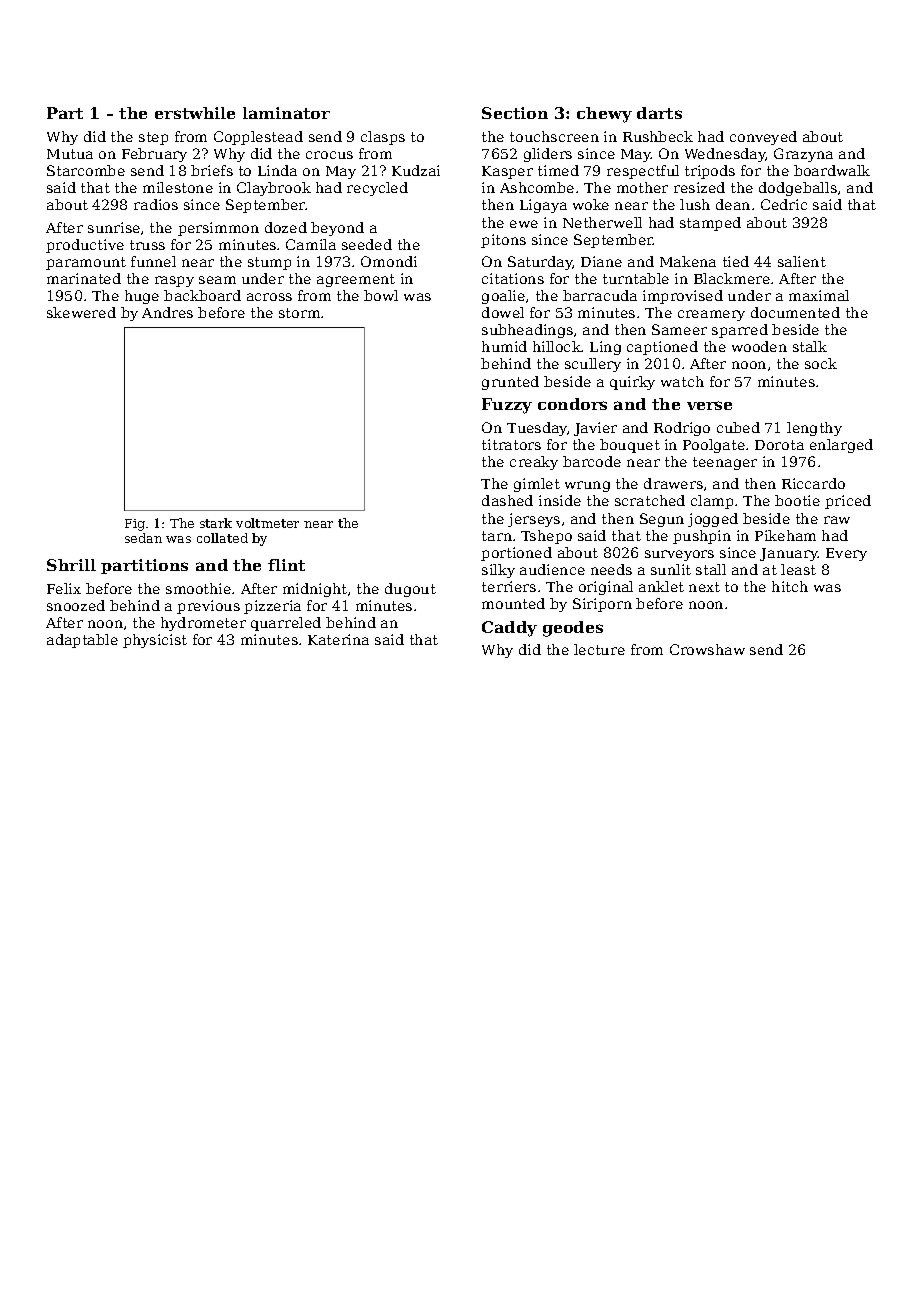  I want to click on laminator, so click(286, 113).
